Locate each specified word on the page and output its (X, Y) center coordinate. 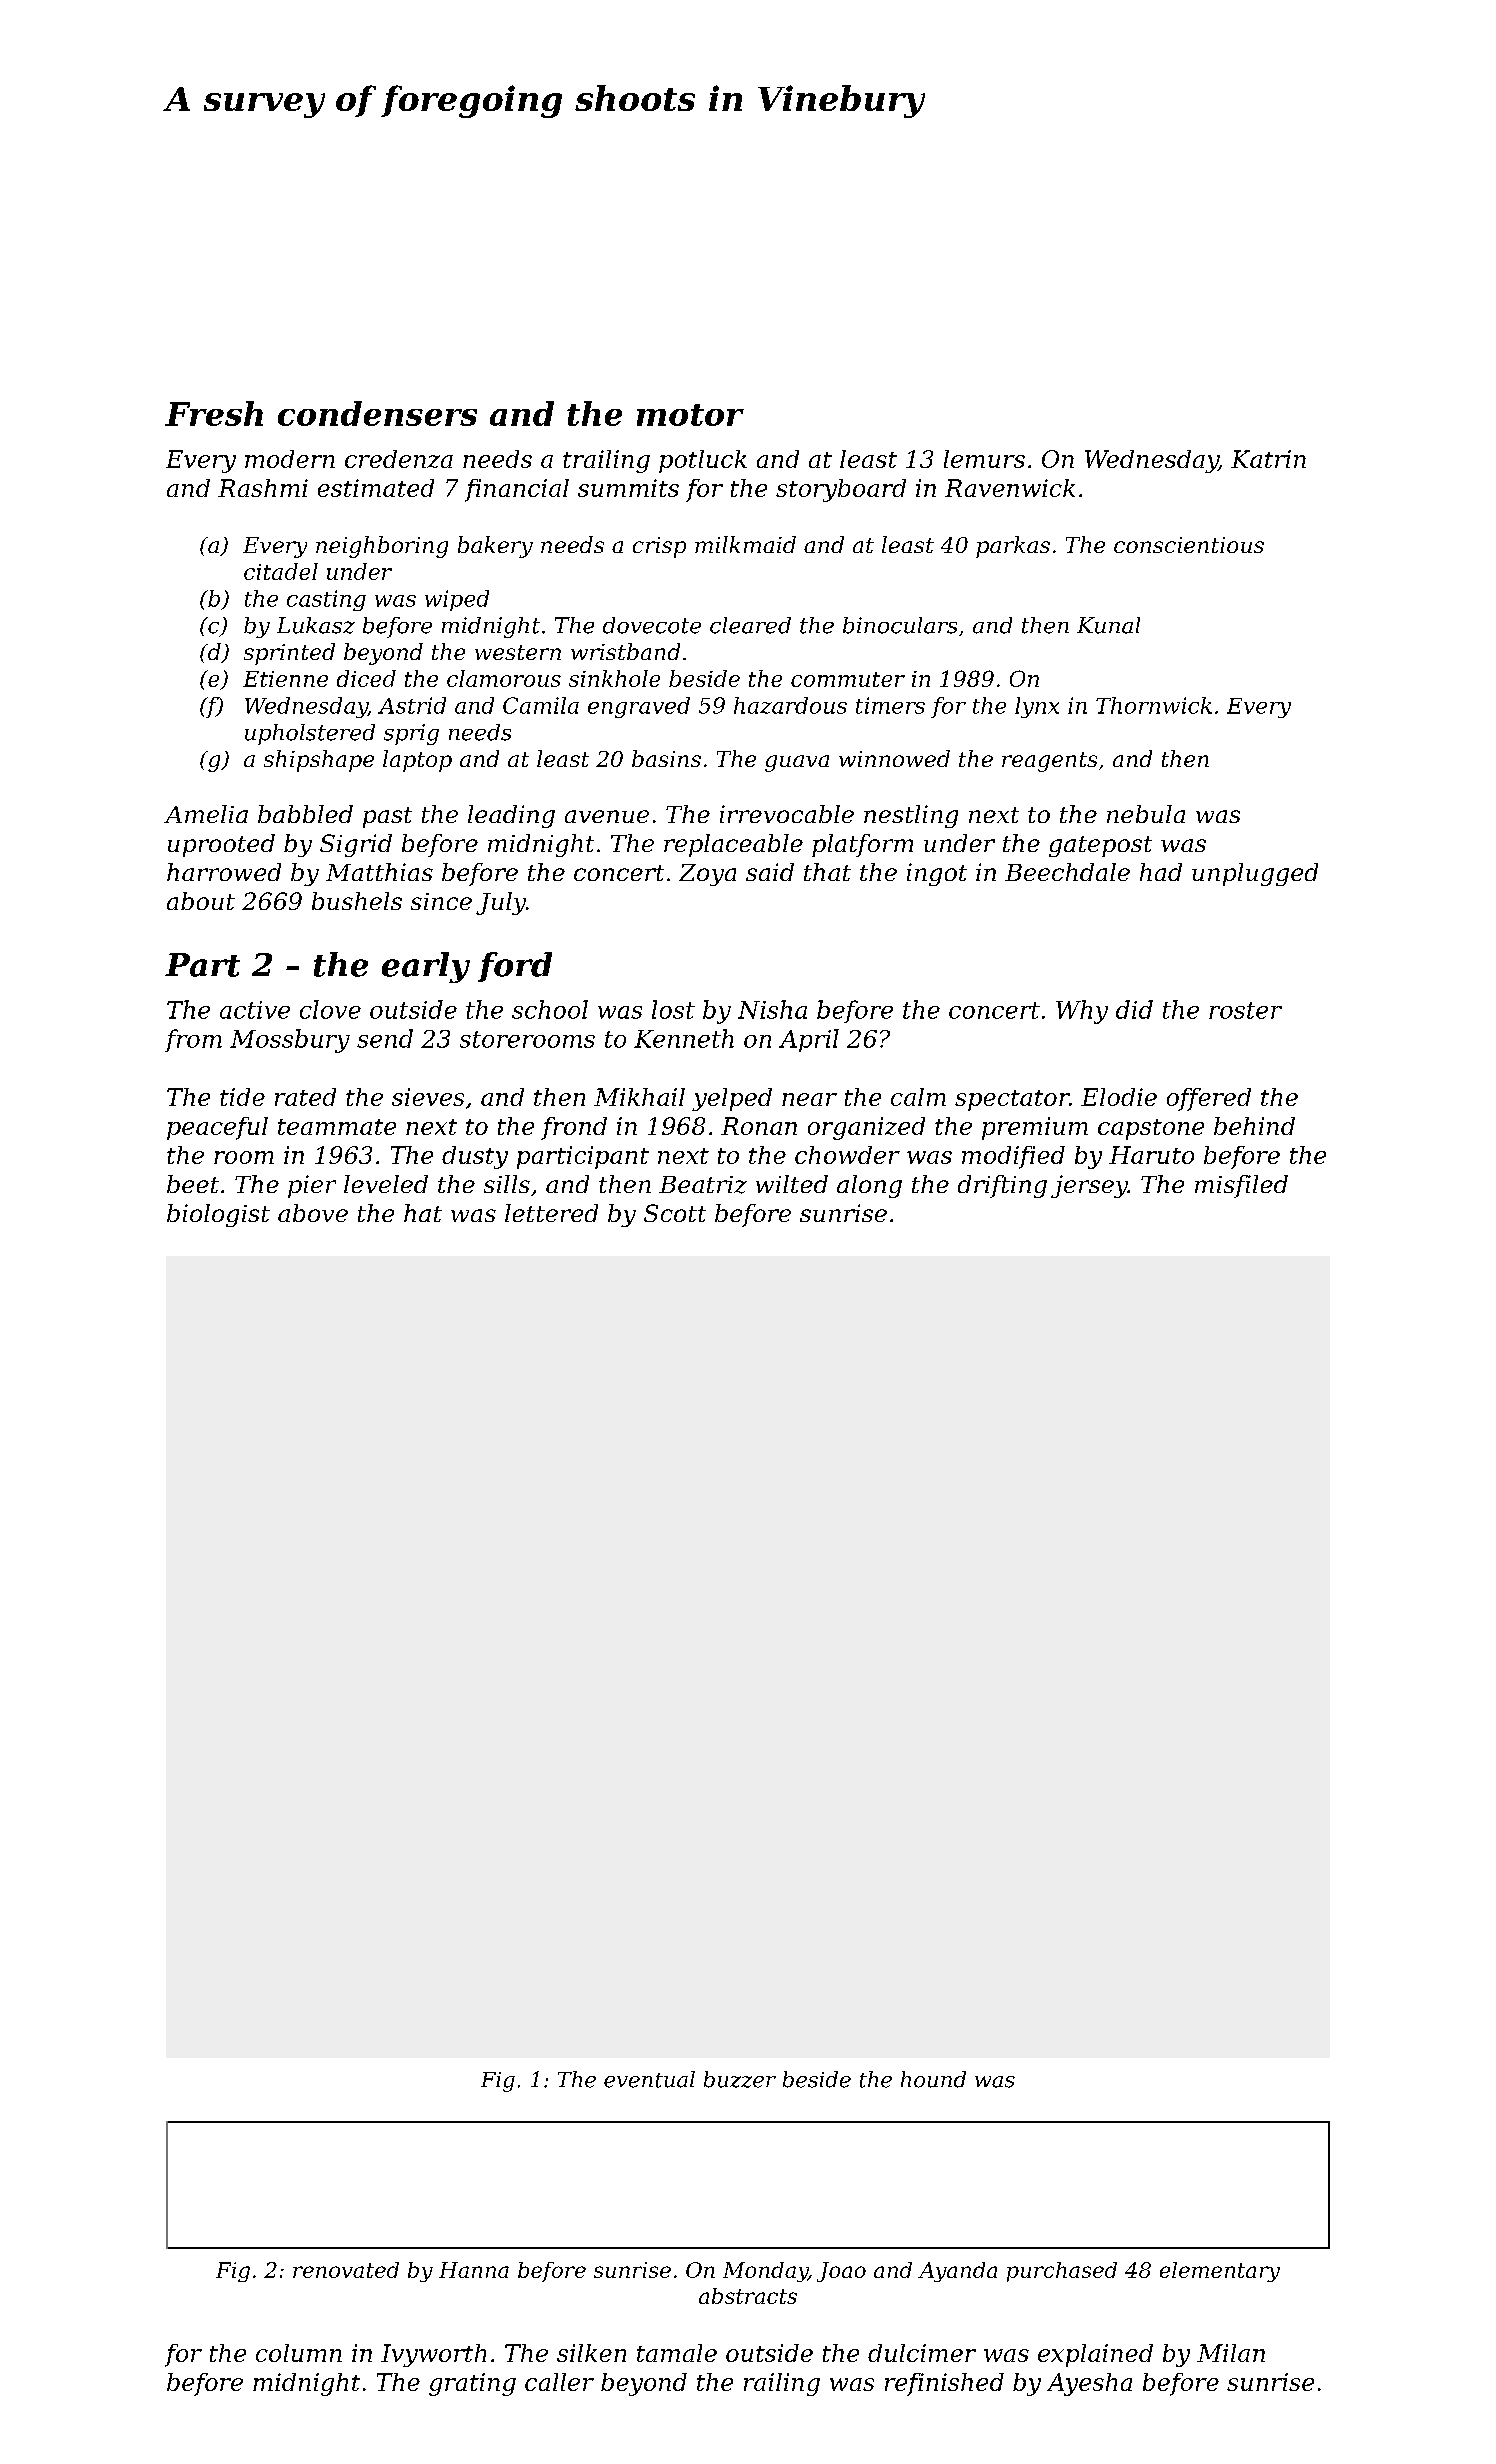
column (299, 2353)
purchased (1062, 2272)
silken (591, 2353)
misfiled (1241, 1186)
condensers (377, 413)
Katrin (1268, 459)
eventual (649, 2079)
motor (690, 415)
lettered (551, 1213)
